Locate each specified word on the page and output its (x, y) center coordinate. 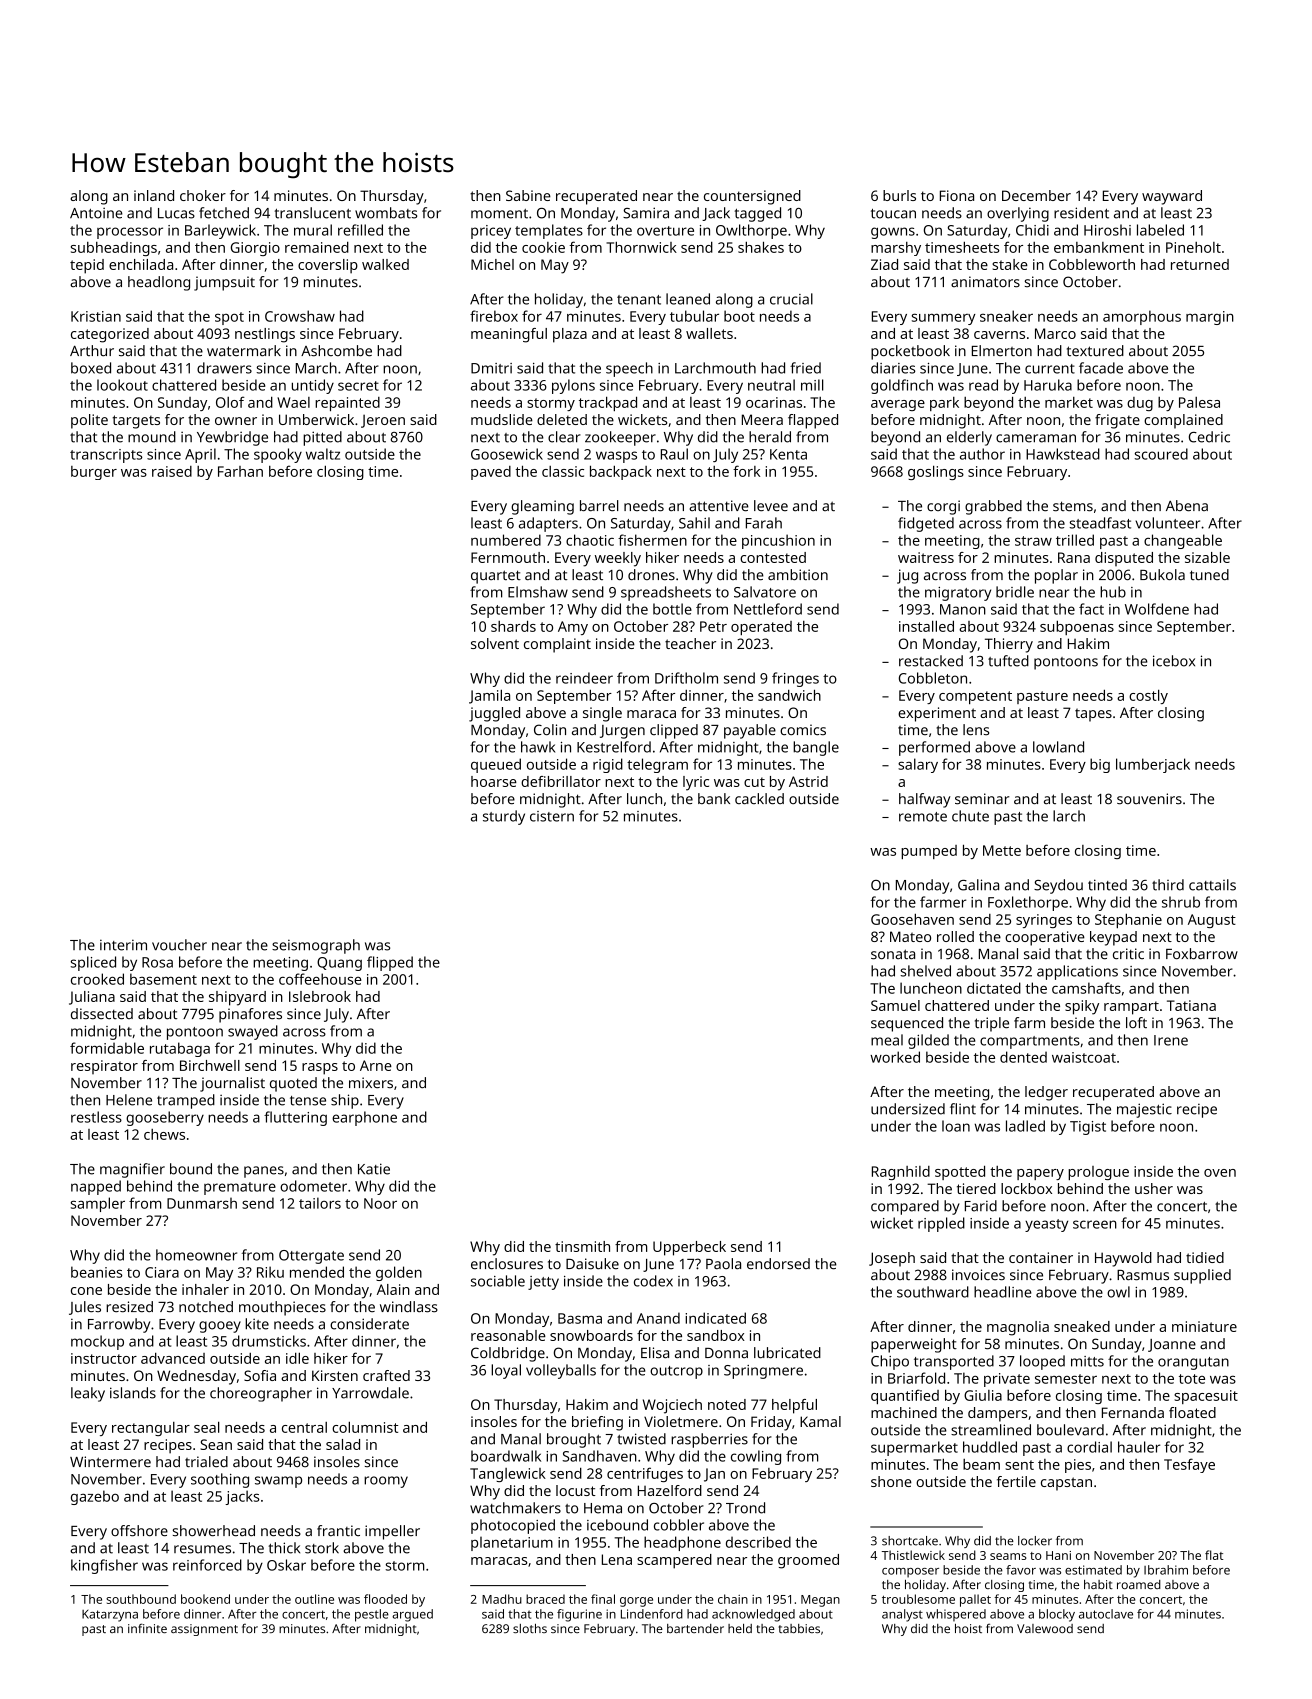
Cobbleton (933, 678)
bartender (695, 1628)
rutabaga (180, 1049)
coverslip (328, 266)
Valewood (1045, 1628)
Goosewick (507, 454)
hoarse (494, 781)
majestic (1144, 1110)
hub (1113, 592)
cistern (552, 816)
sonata (893, 954)
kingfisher (104, 1566)
